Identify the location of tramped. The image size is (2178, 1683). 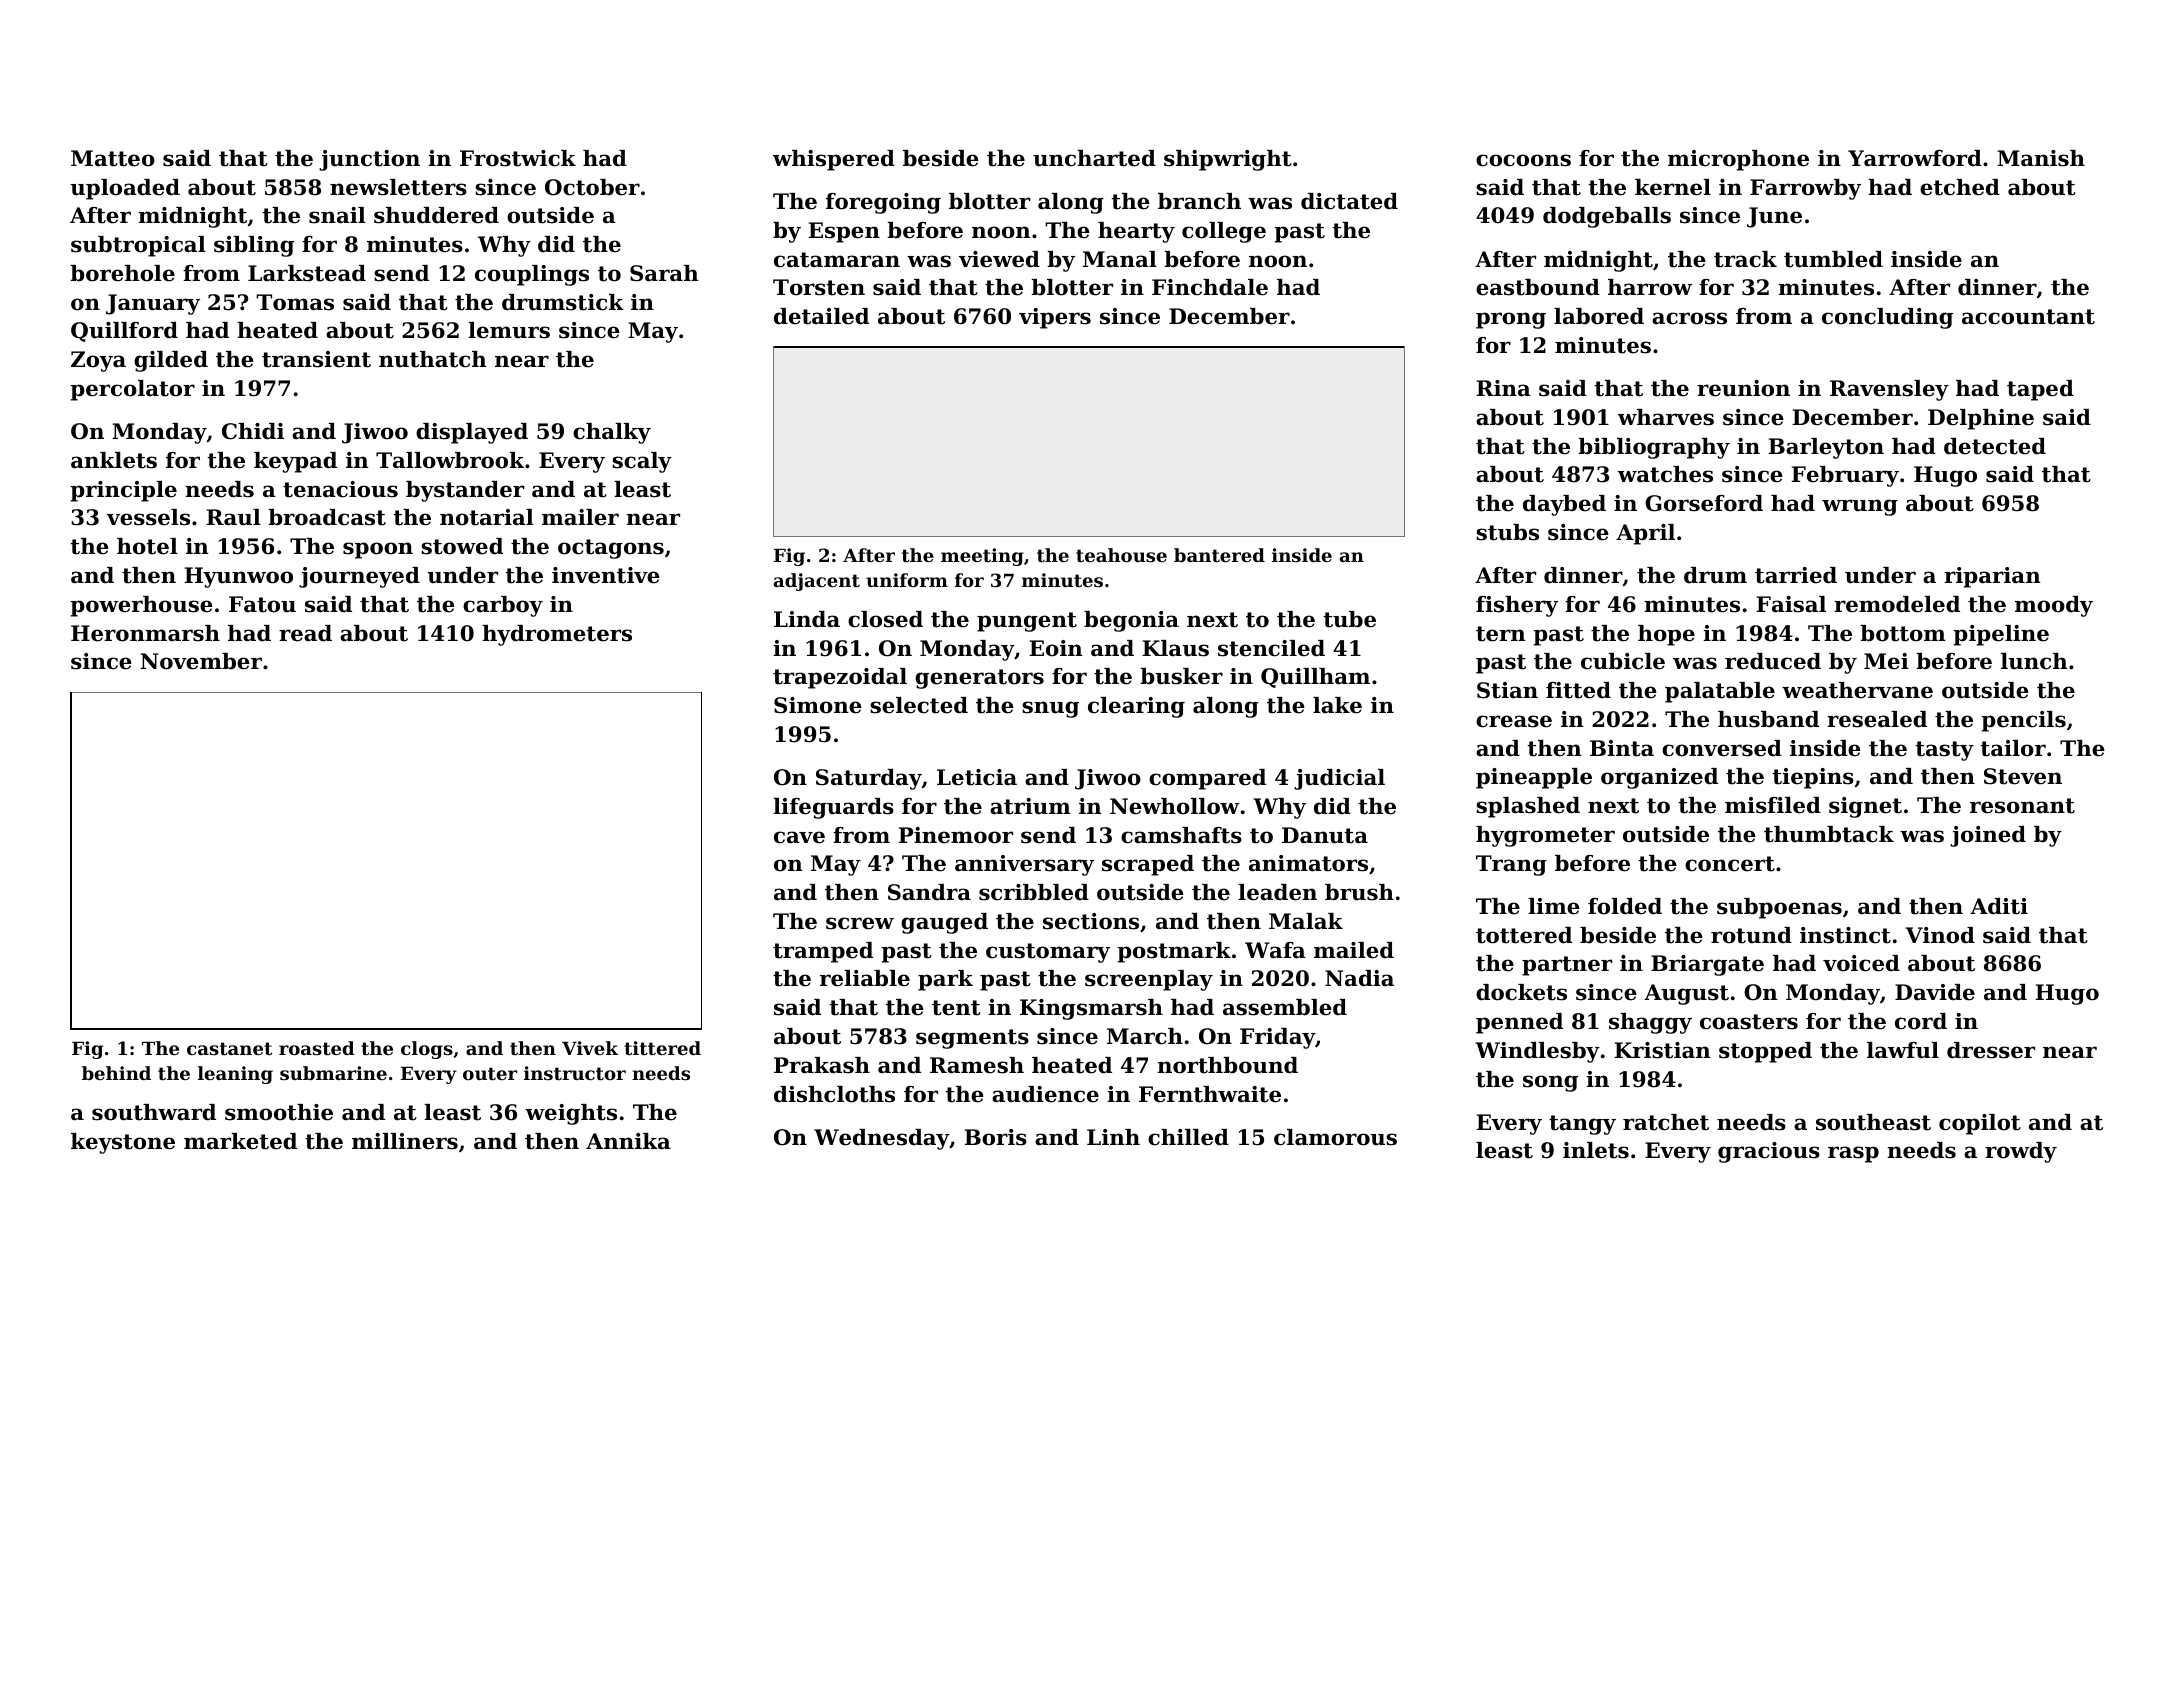
(823, 952).
